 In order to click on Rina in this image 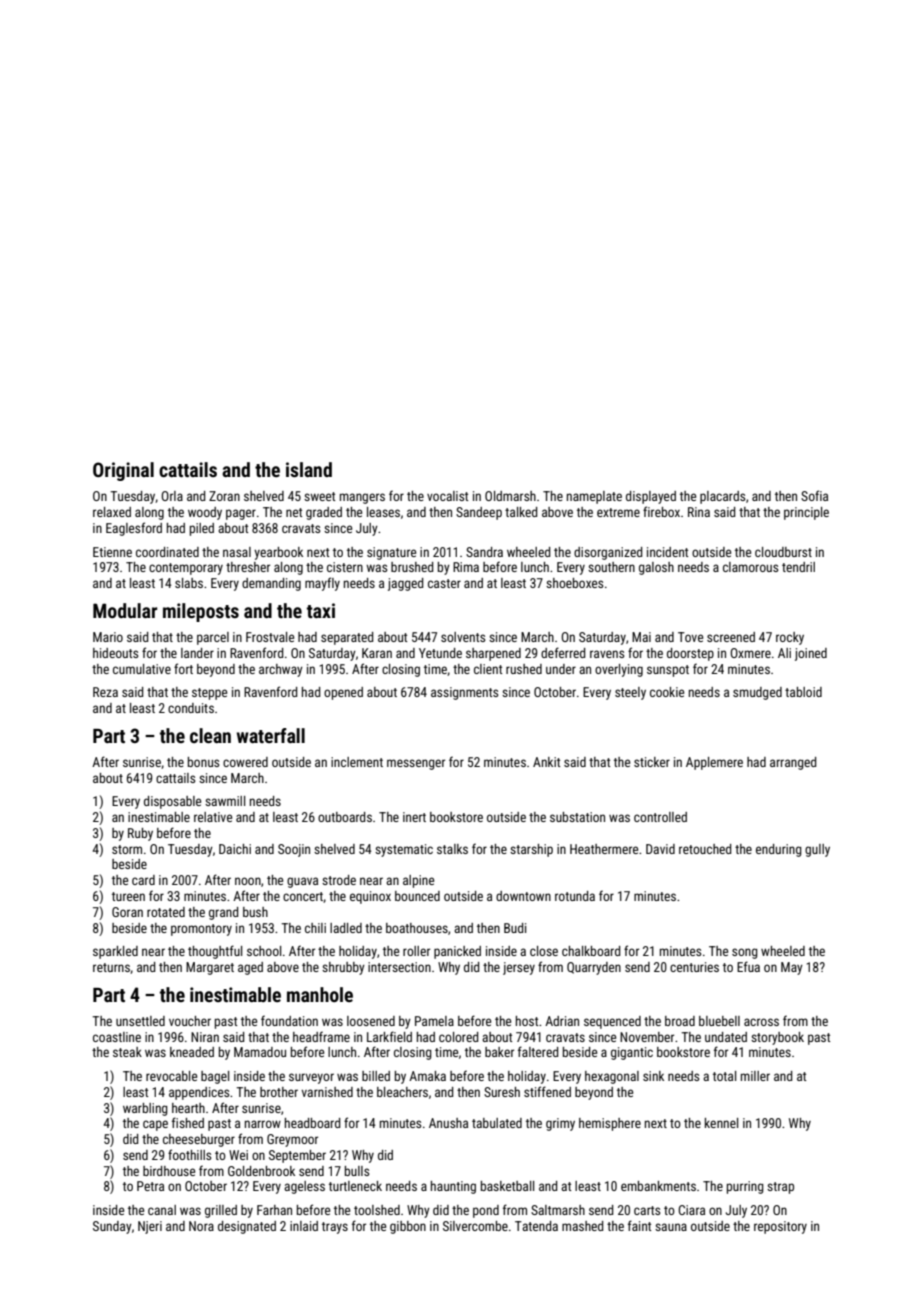, I will do `click(699, 512)`.
